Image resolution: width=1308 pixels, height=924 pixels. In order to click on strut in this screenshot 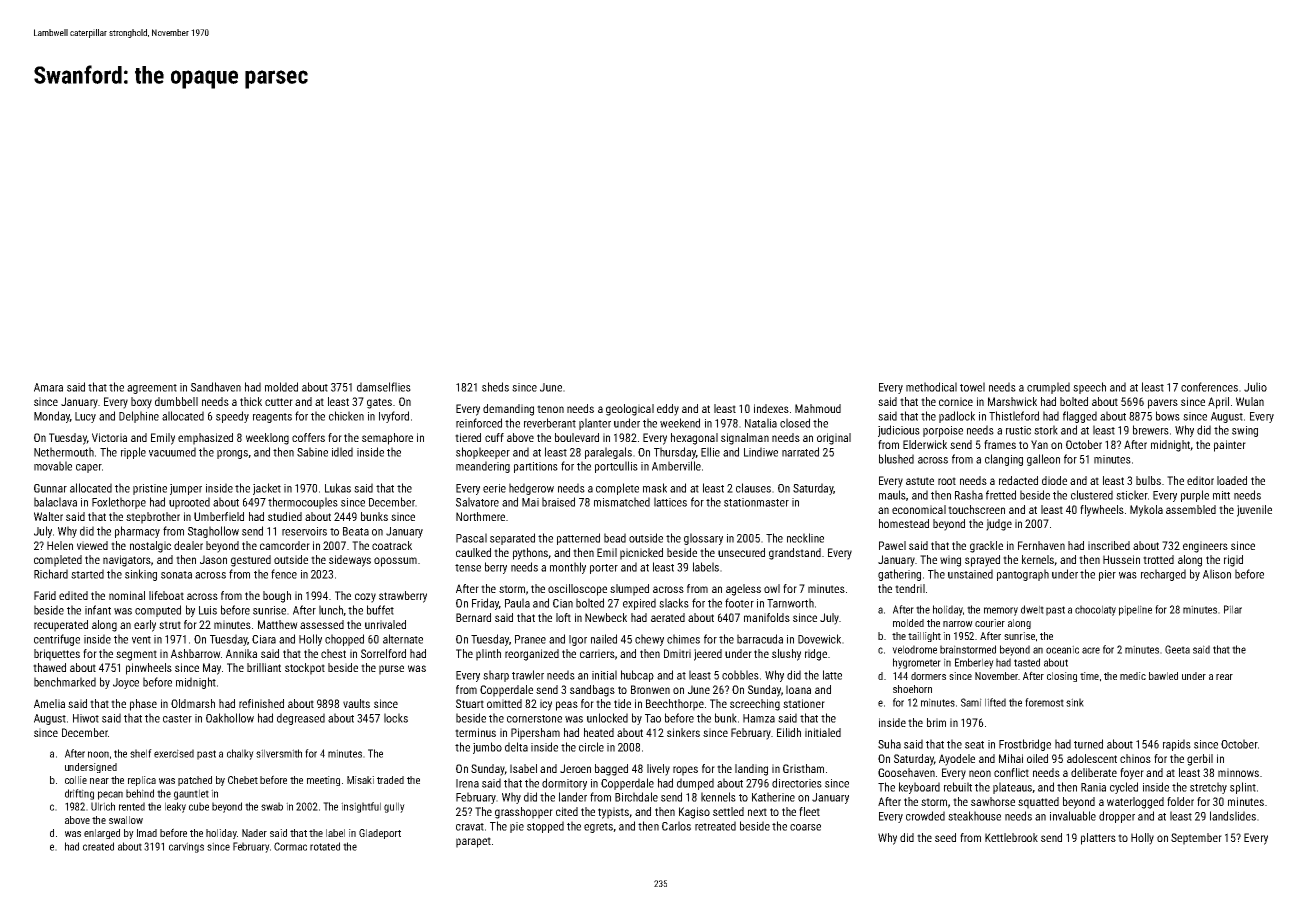, I will do `click(170, 625)`.
